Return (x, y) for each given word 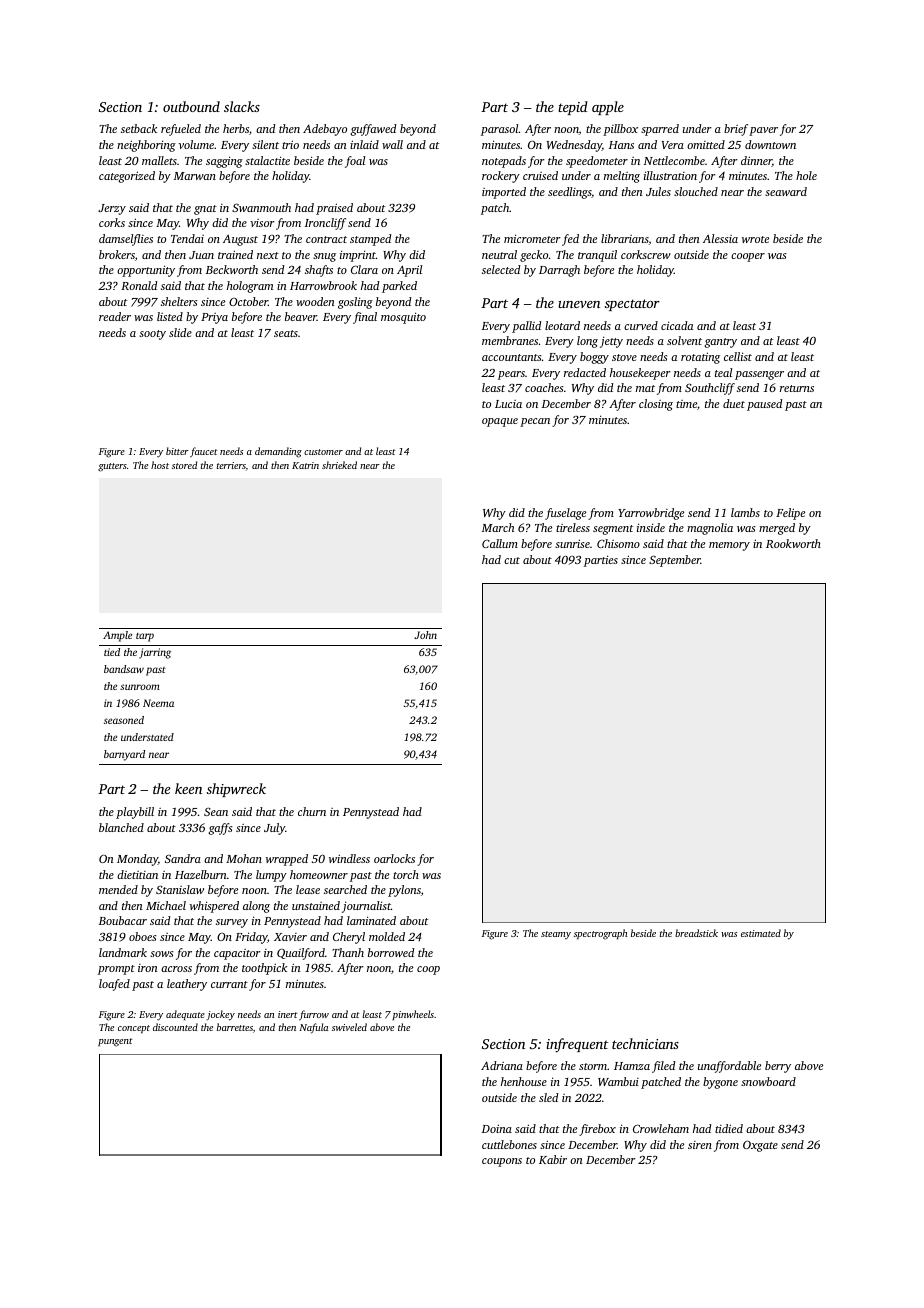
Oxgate (760, 1146)
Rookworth (793, 543)
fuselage (565, 514)
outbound (191, 106)
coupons (502, 1162)
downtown (770, 144)
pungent (115, 1042)
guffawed (373, 130)
